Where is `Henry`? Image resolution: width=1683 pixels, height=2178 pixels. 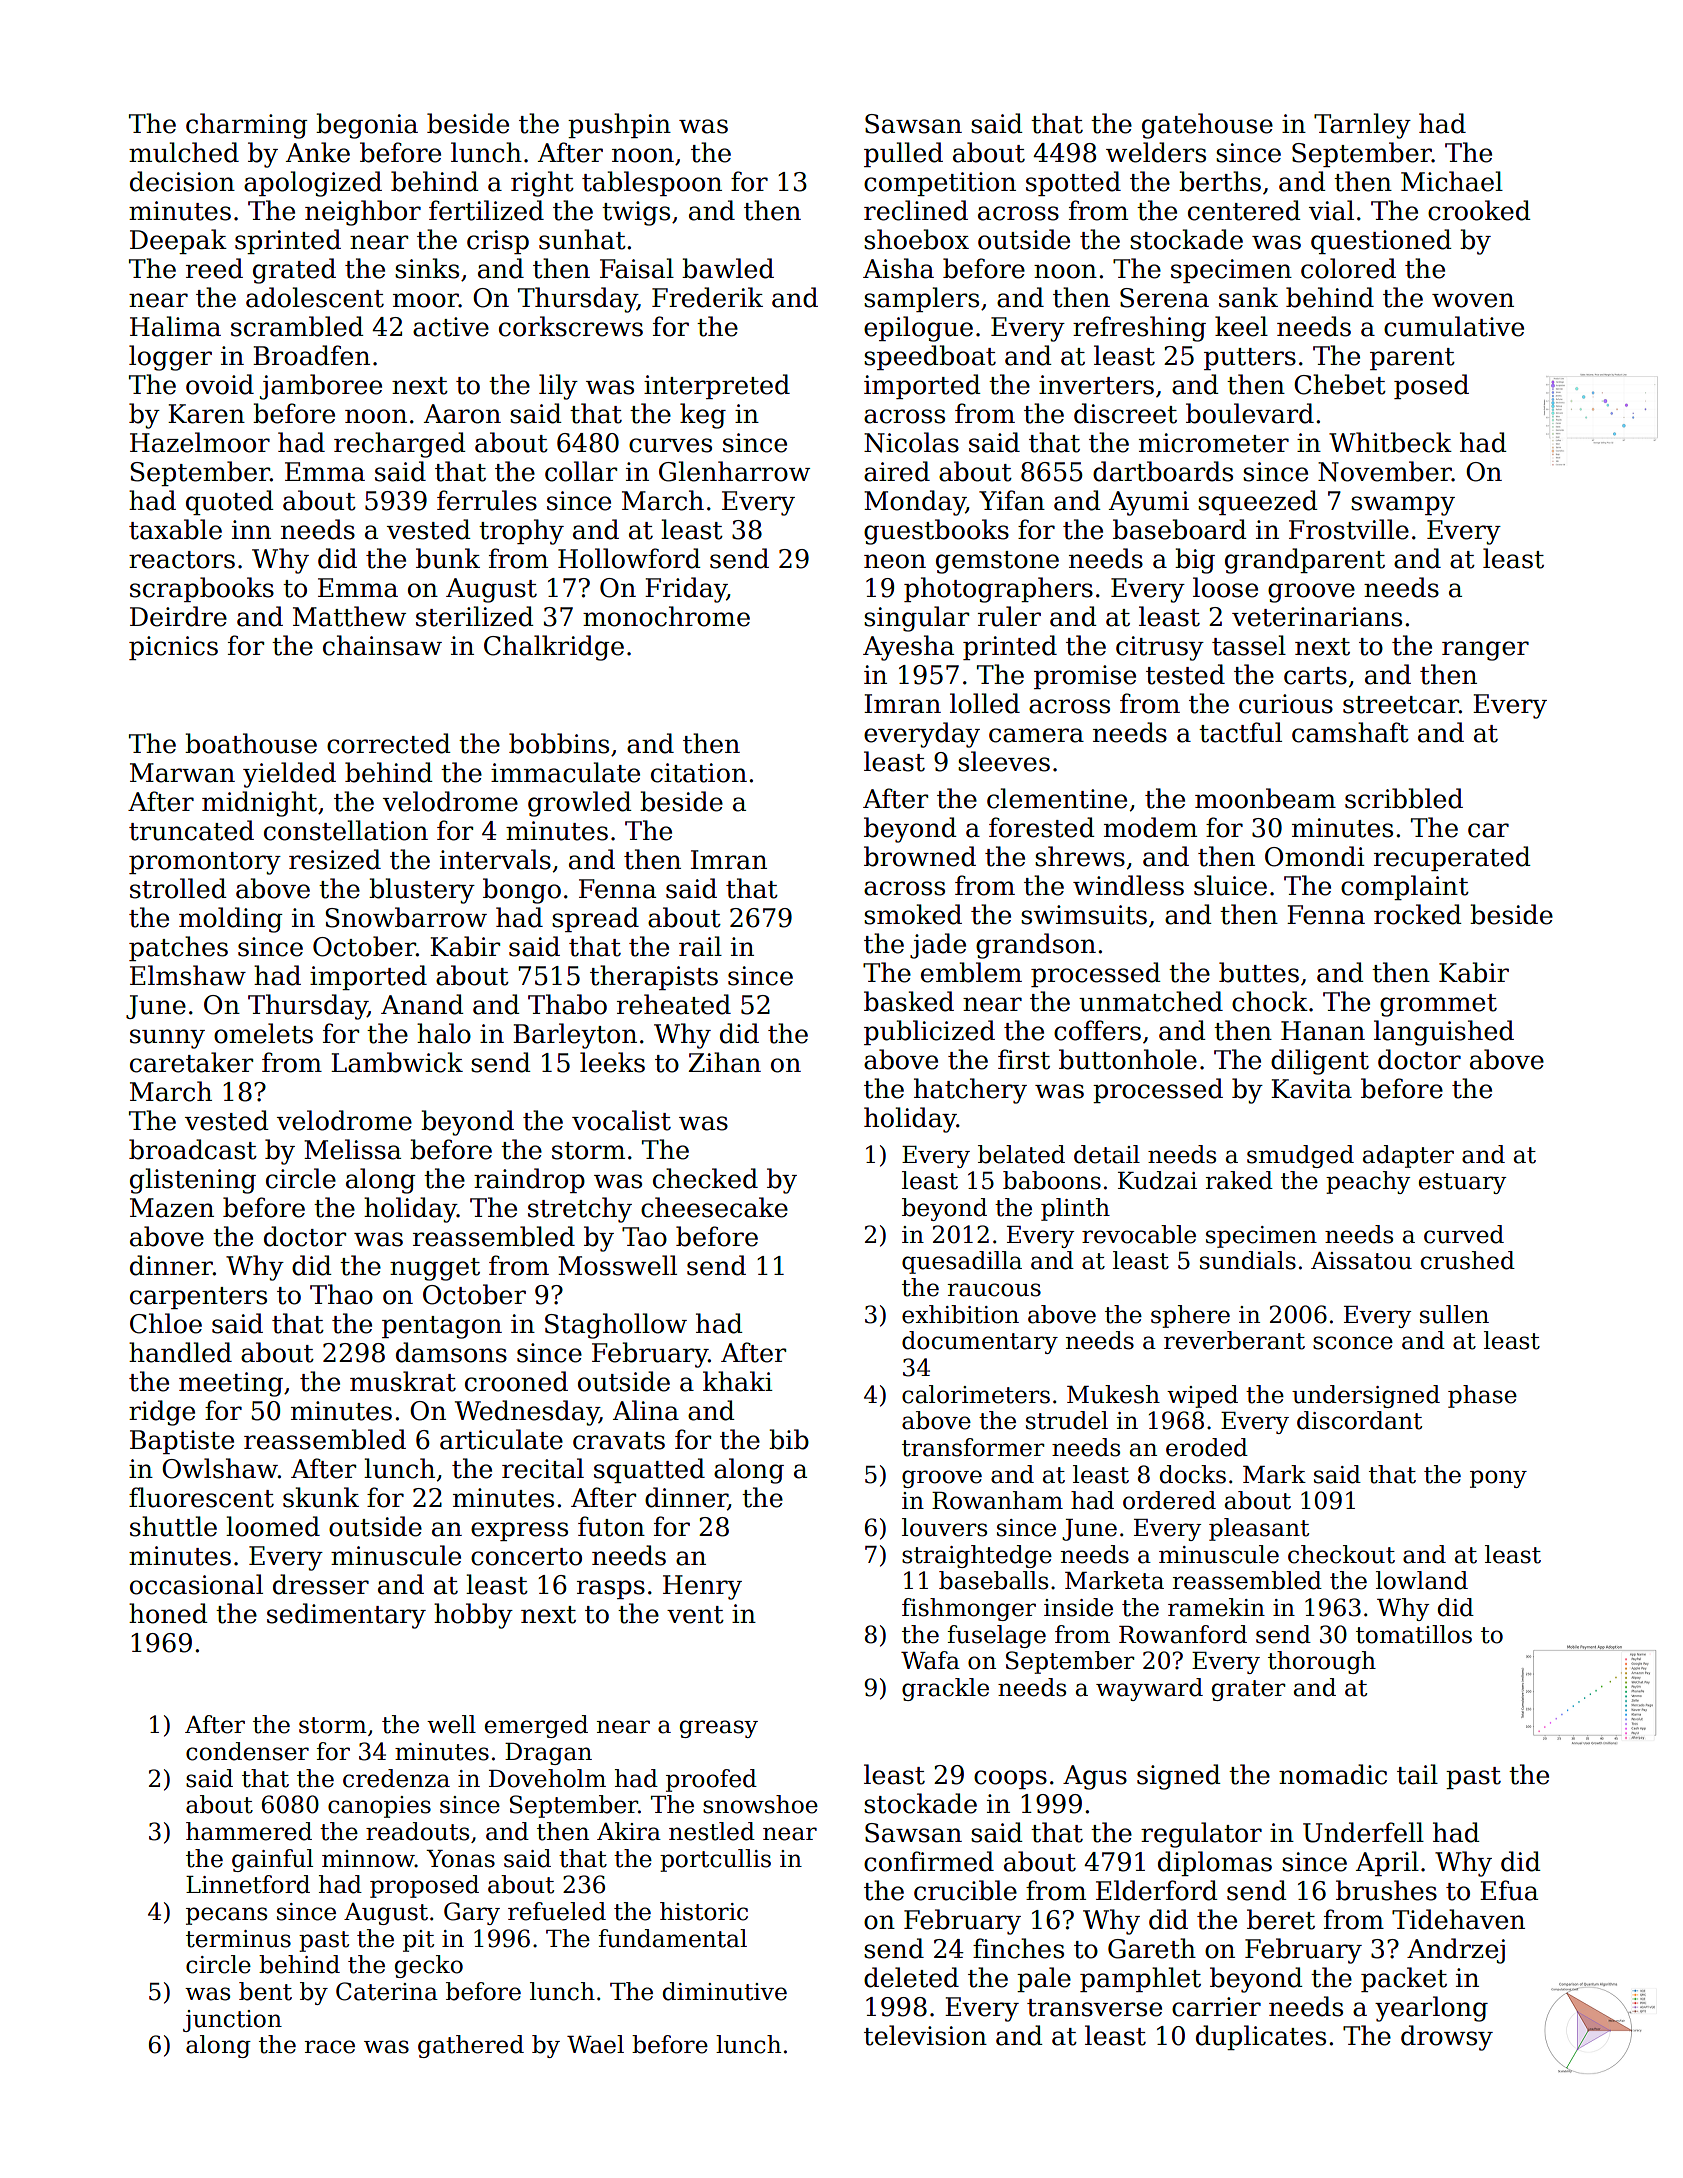 Henry is located at coordinates (702, 1587).
